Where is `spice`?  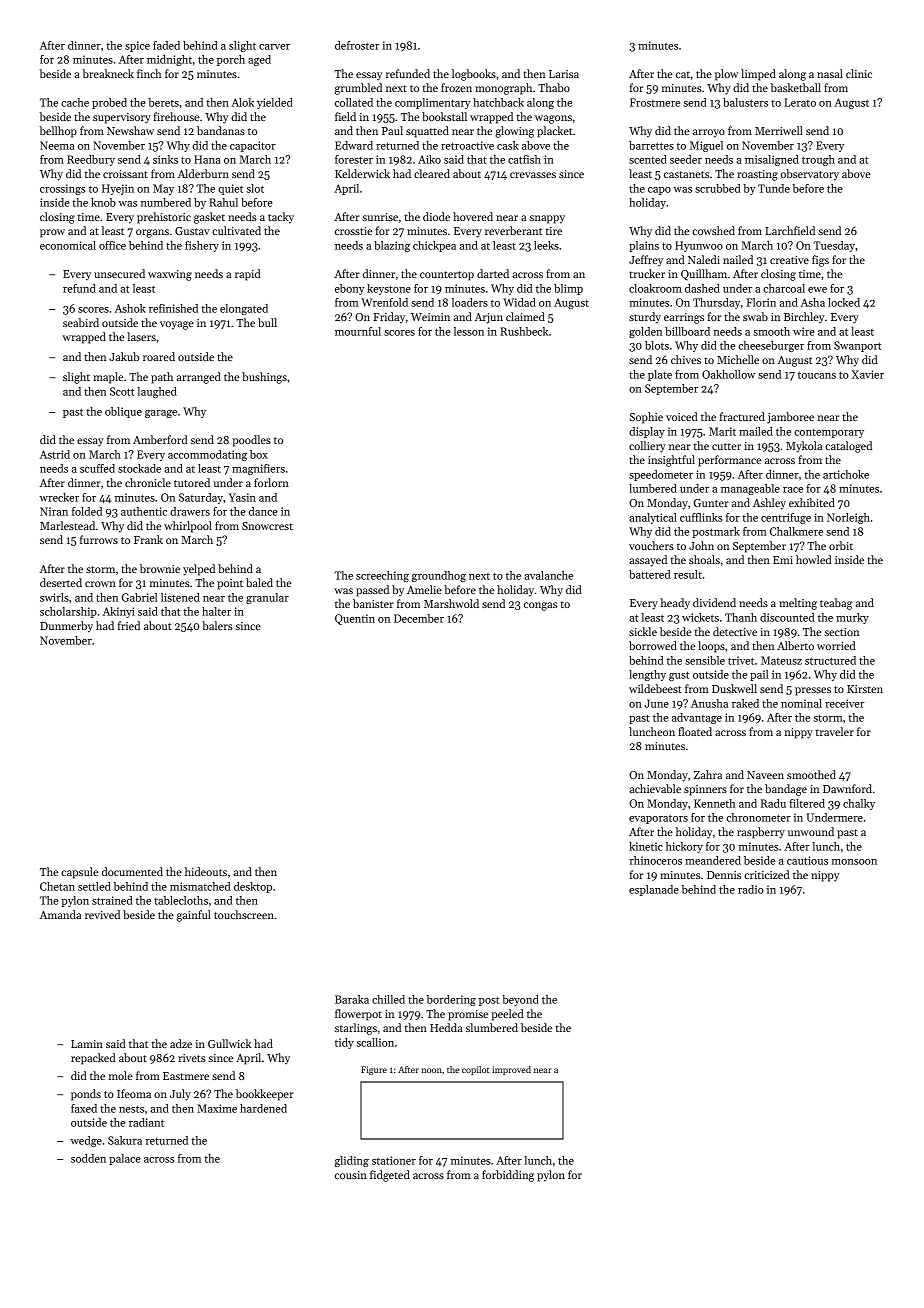
spice is located at coordinates (137, 46).
